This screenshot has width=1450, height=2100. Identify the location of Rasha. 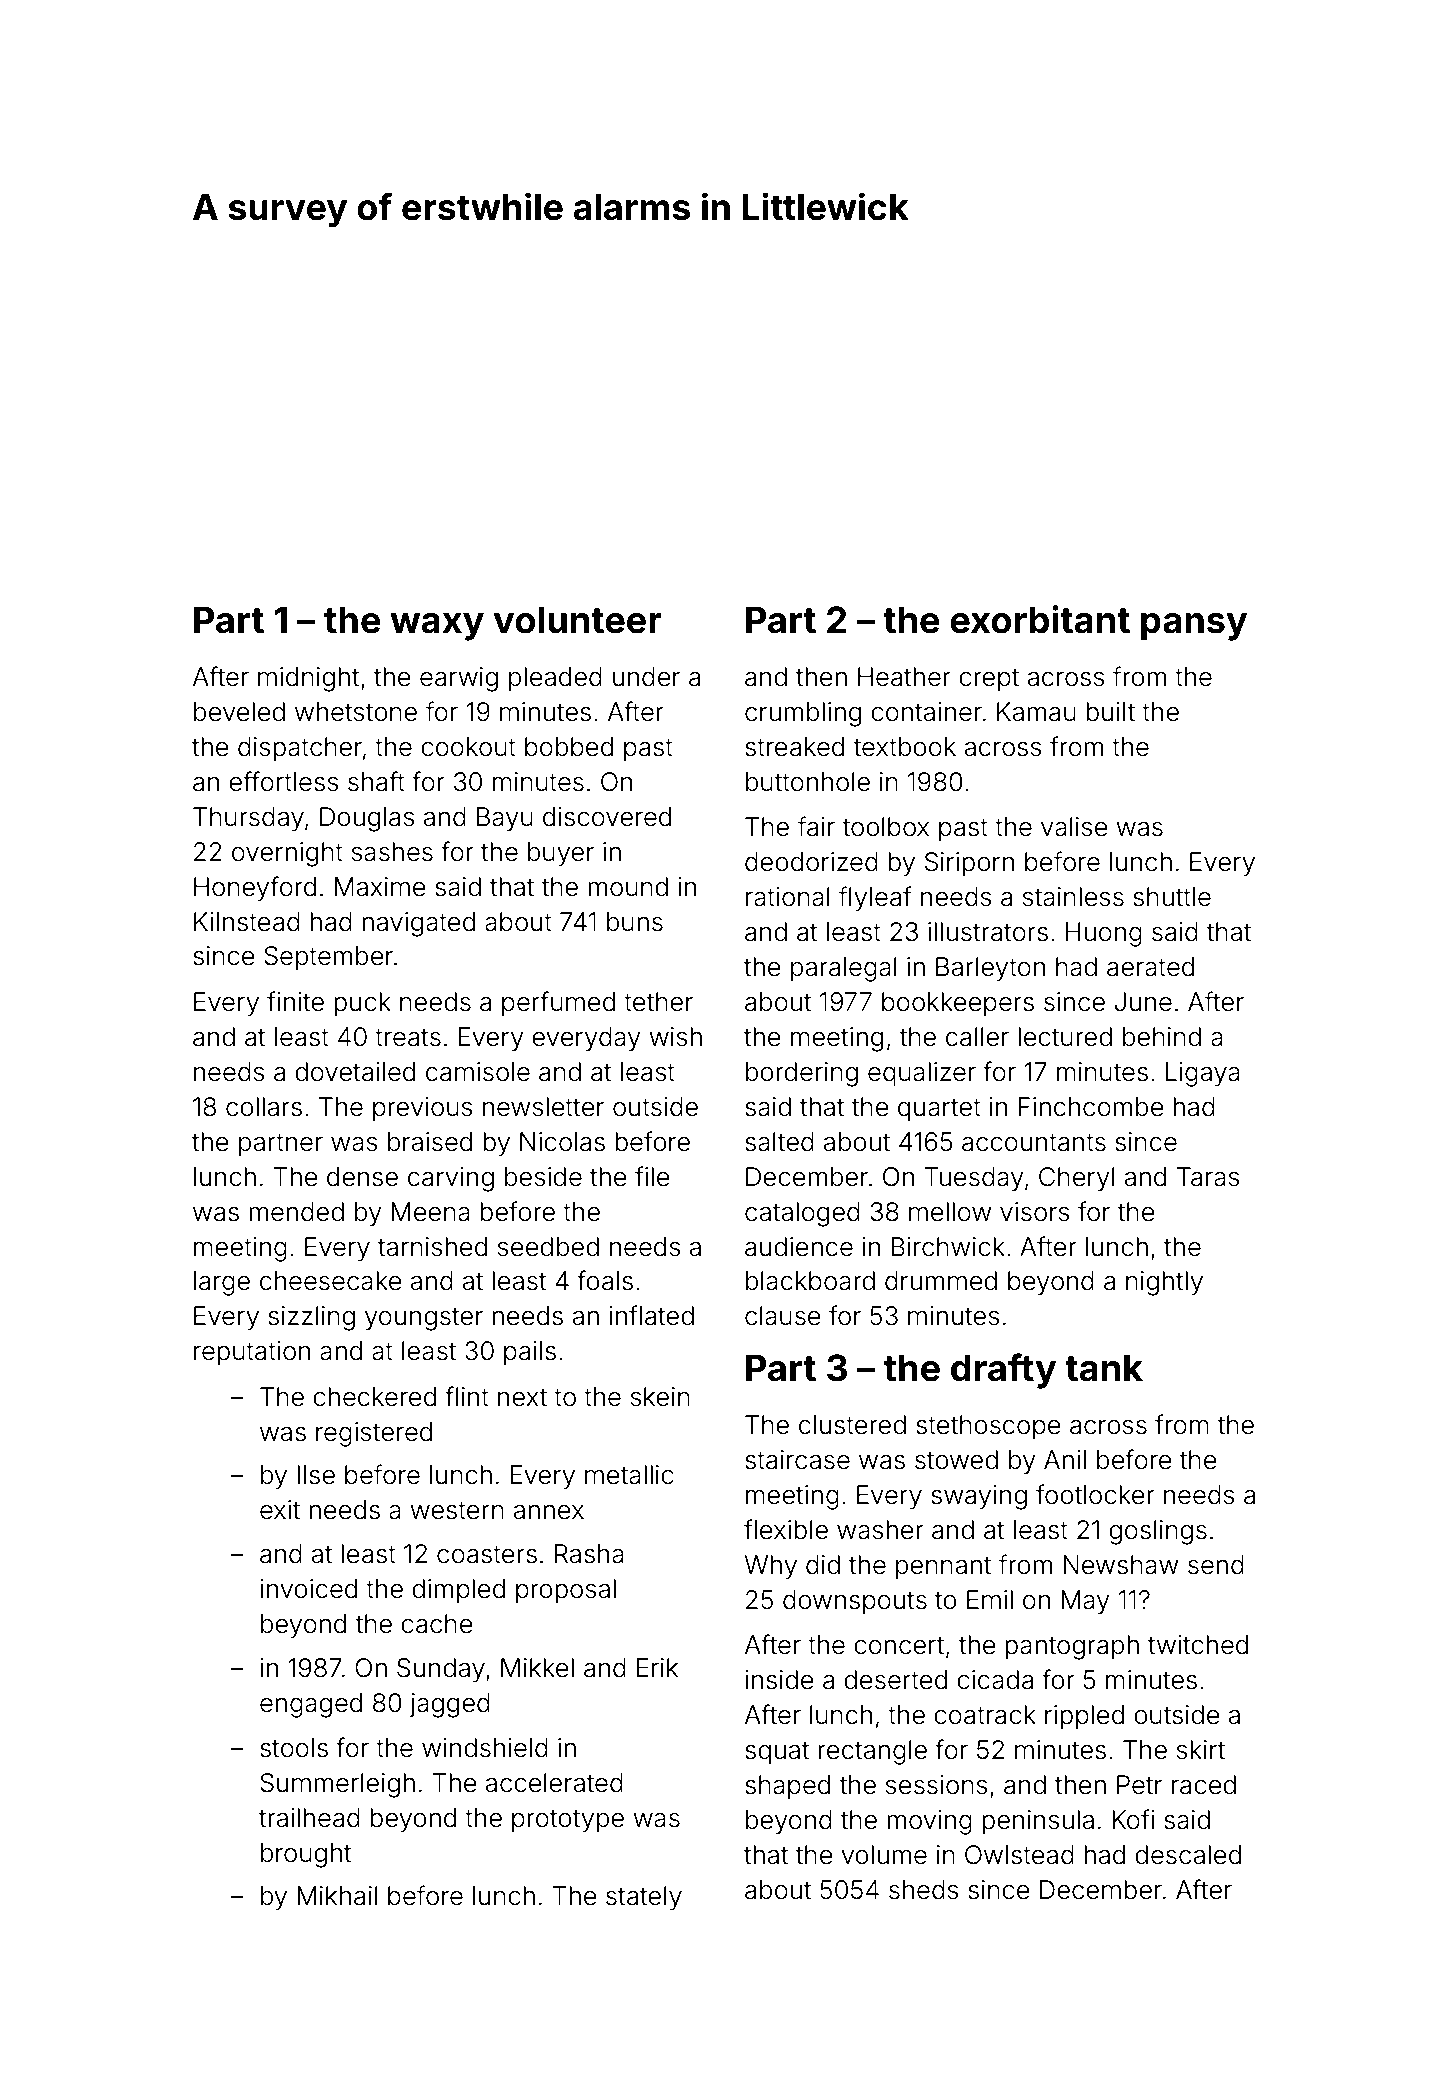
(589, 1554).
